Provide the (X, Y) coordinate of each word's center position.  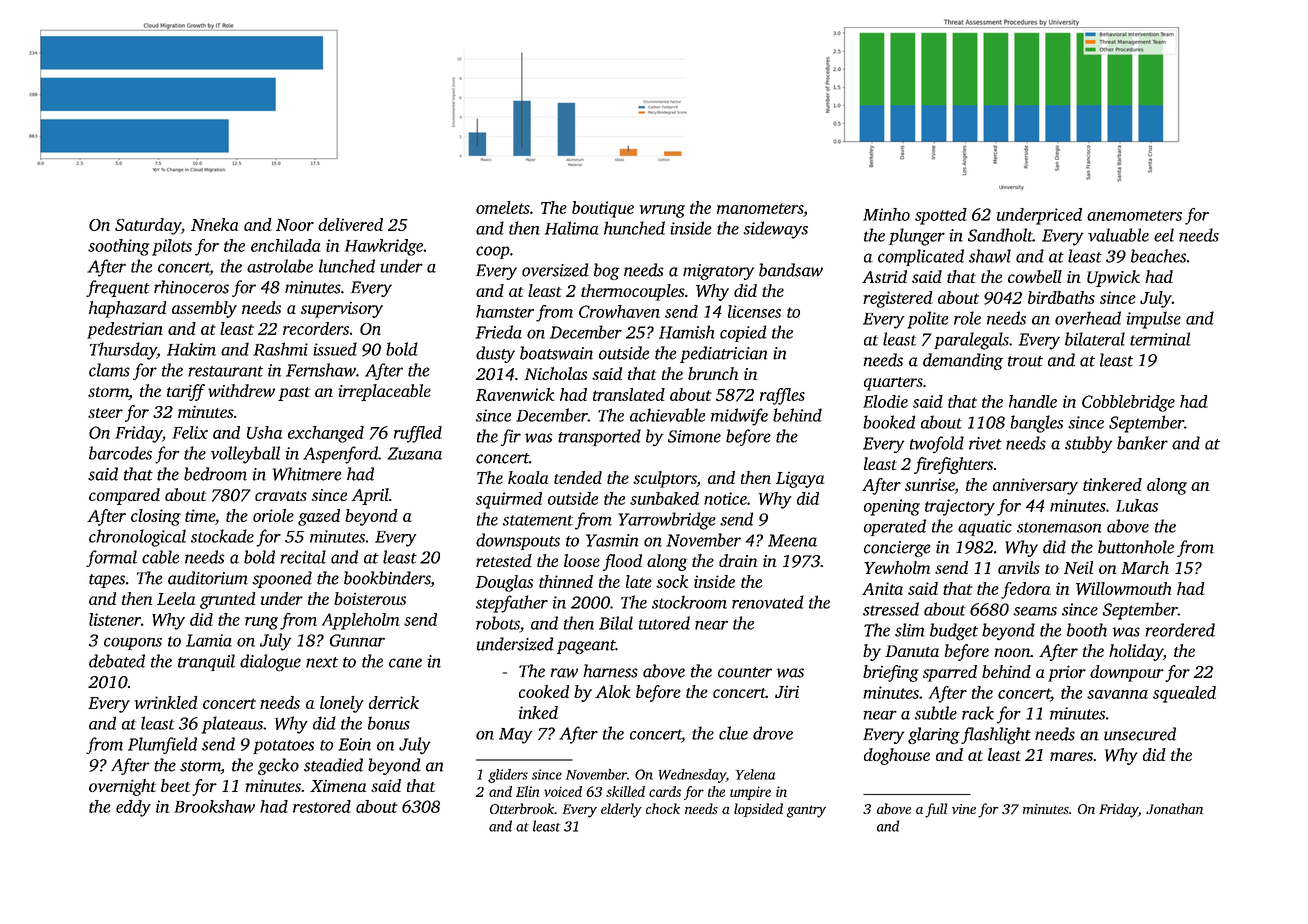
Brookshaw (214, 806)
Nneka (214, 224)
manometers (760, 208)
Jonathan (1174, 808)
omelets (503, 207)
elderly (621, 810)
